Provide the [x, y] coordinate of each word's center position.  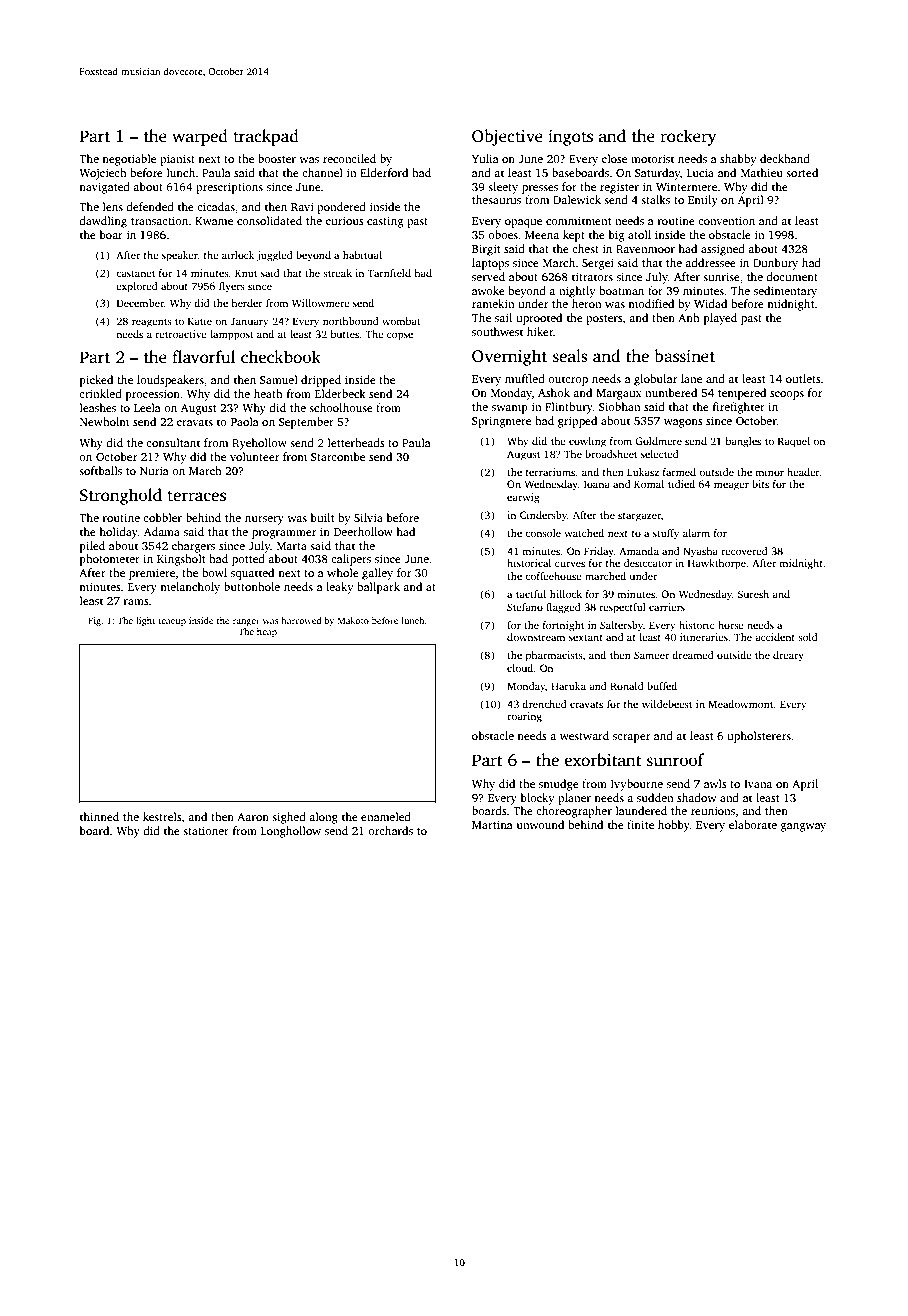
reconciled [349, 158]
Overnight [509, 357]
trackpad [266, 137]
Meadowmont [741, 704]
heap [267, 632]
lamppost [232, 335]
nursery [264, 520]
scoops [787, 395]
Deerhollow [363, 531]
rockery [688, 137]
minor [769, 472]
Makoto [353, 620]
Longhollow [291, 832]
